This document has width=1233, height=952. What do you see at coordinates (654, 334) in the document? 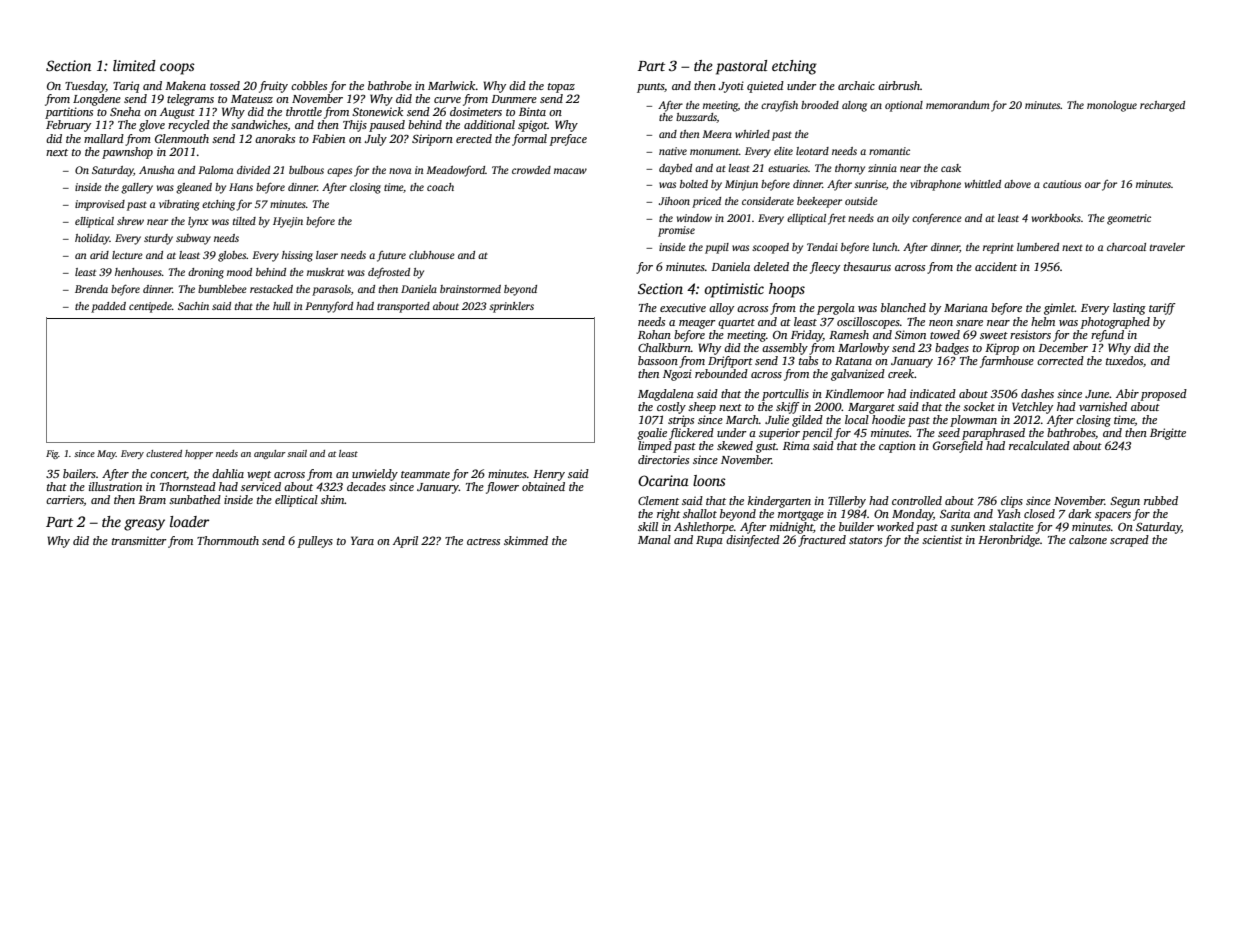
I see `Rohan` at bounding box center [654, 334].
